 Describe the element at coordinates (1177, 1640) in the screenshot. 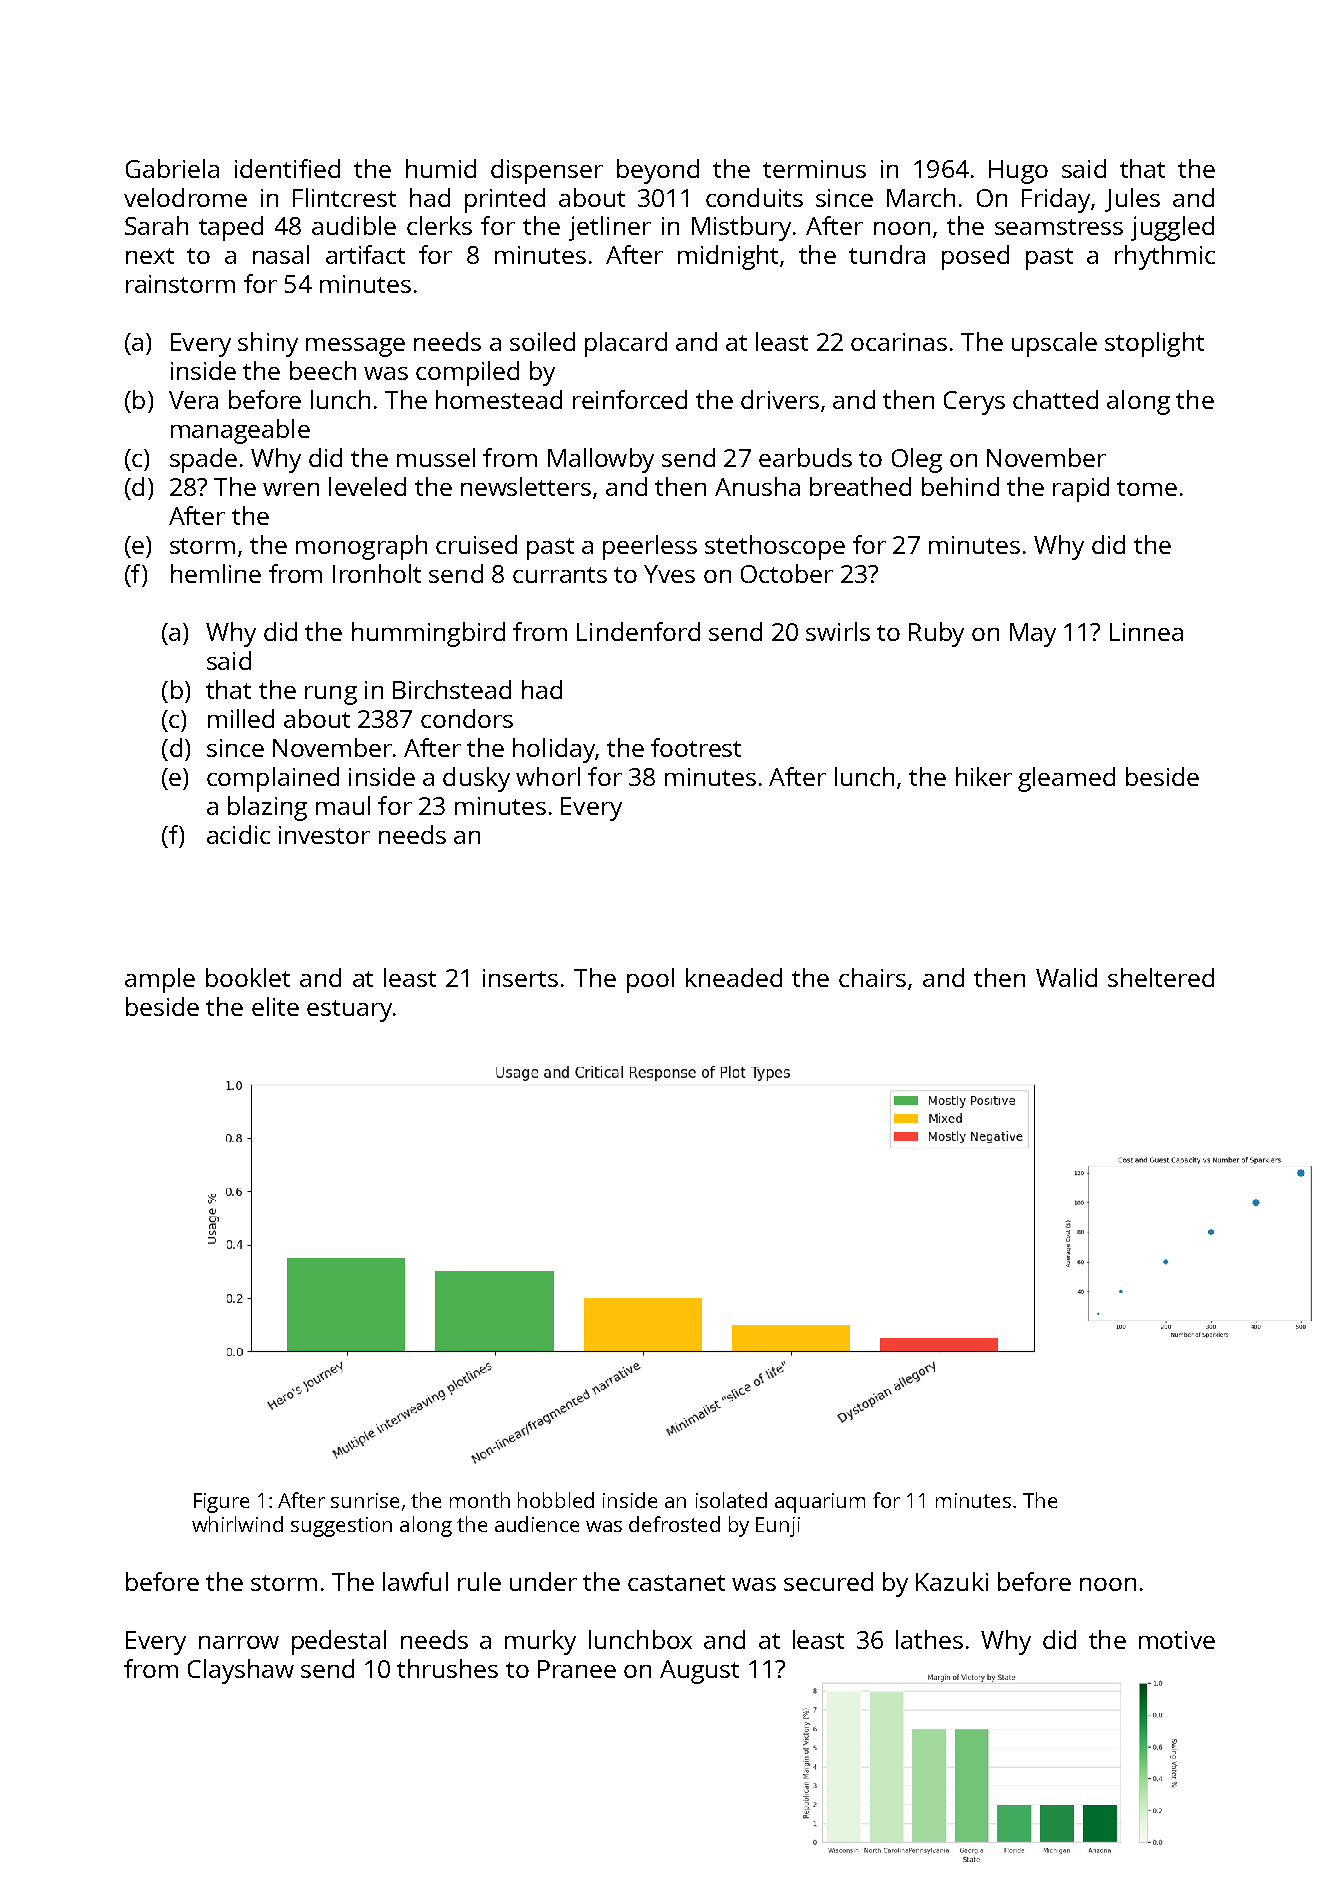

I see `motive` at that location.
